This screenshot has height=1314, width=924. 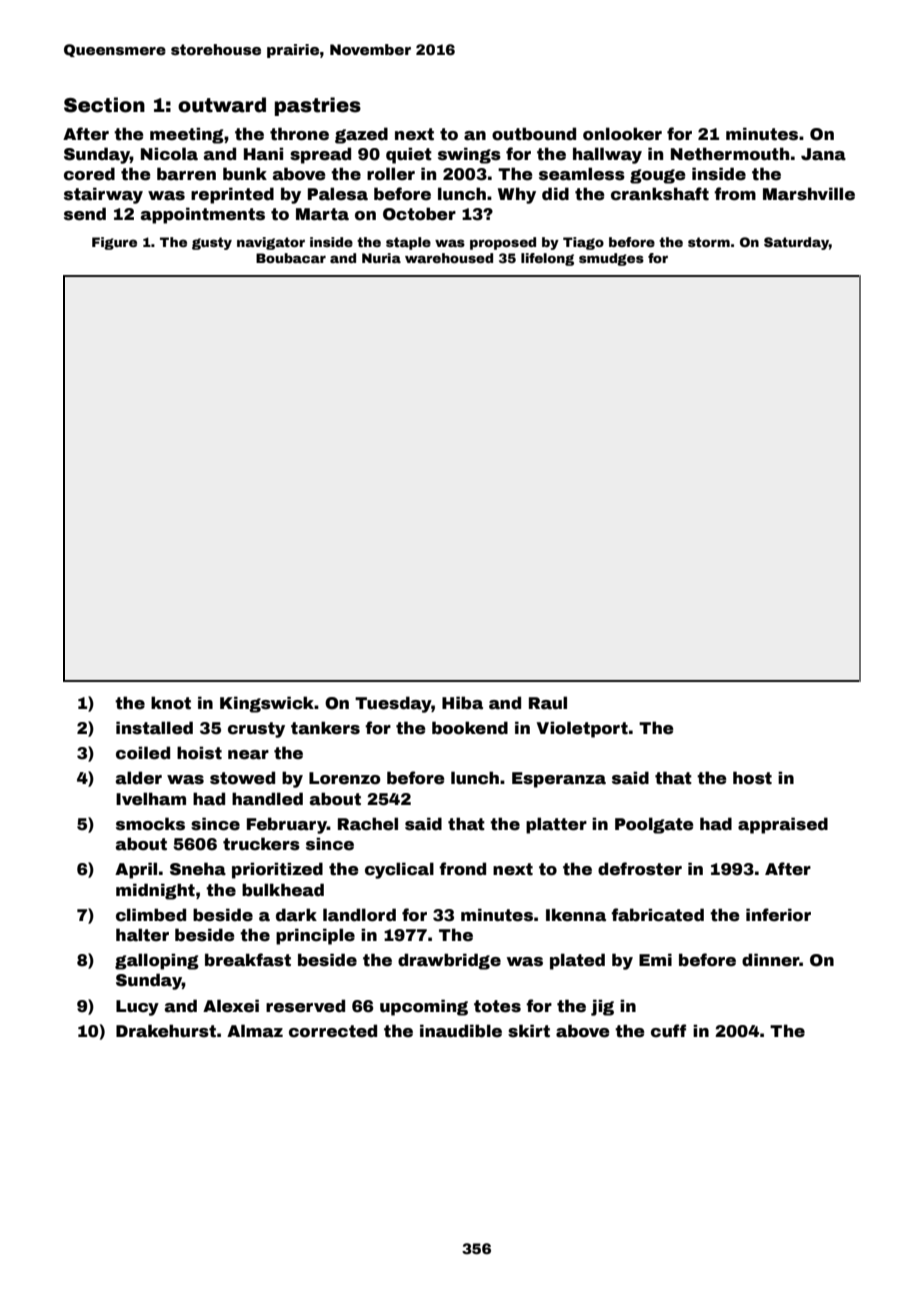 What do you see at coordinates (154, 728) in the screenshot?
I see `installed` at bounding box center [154, 728].
